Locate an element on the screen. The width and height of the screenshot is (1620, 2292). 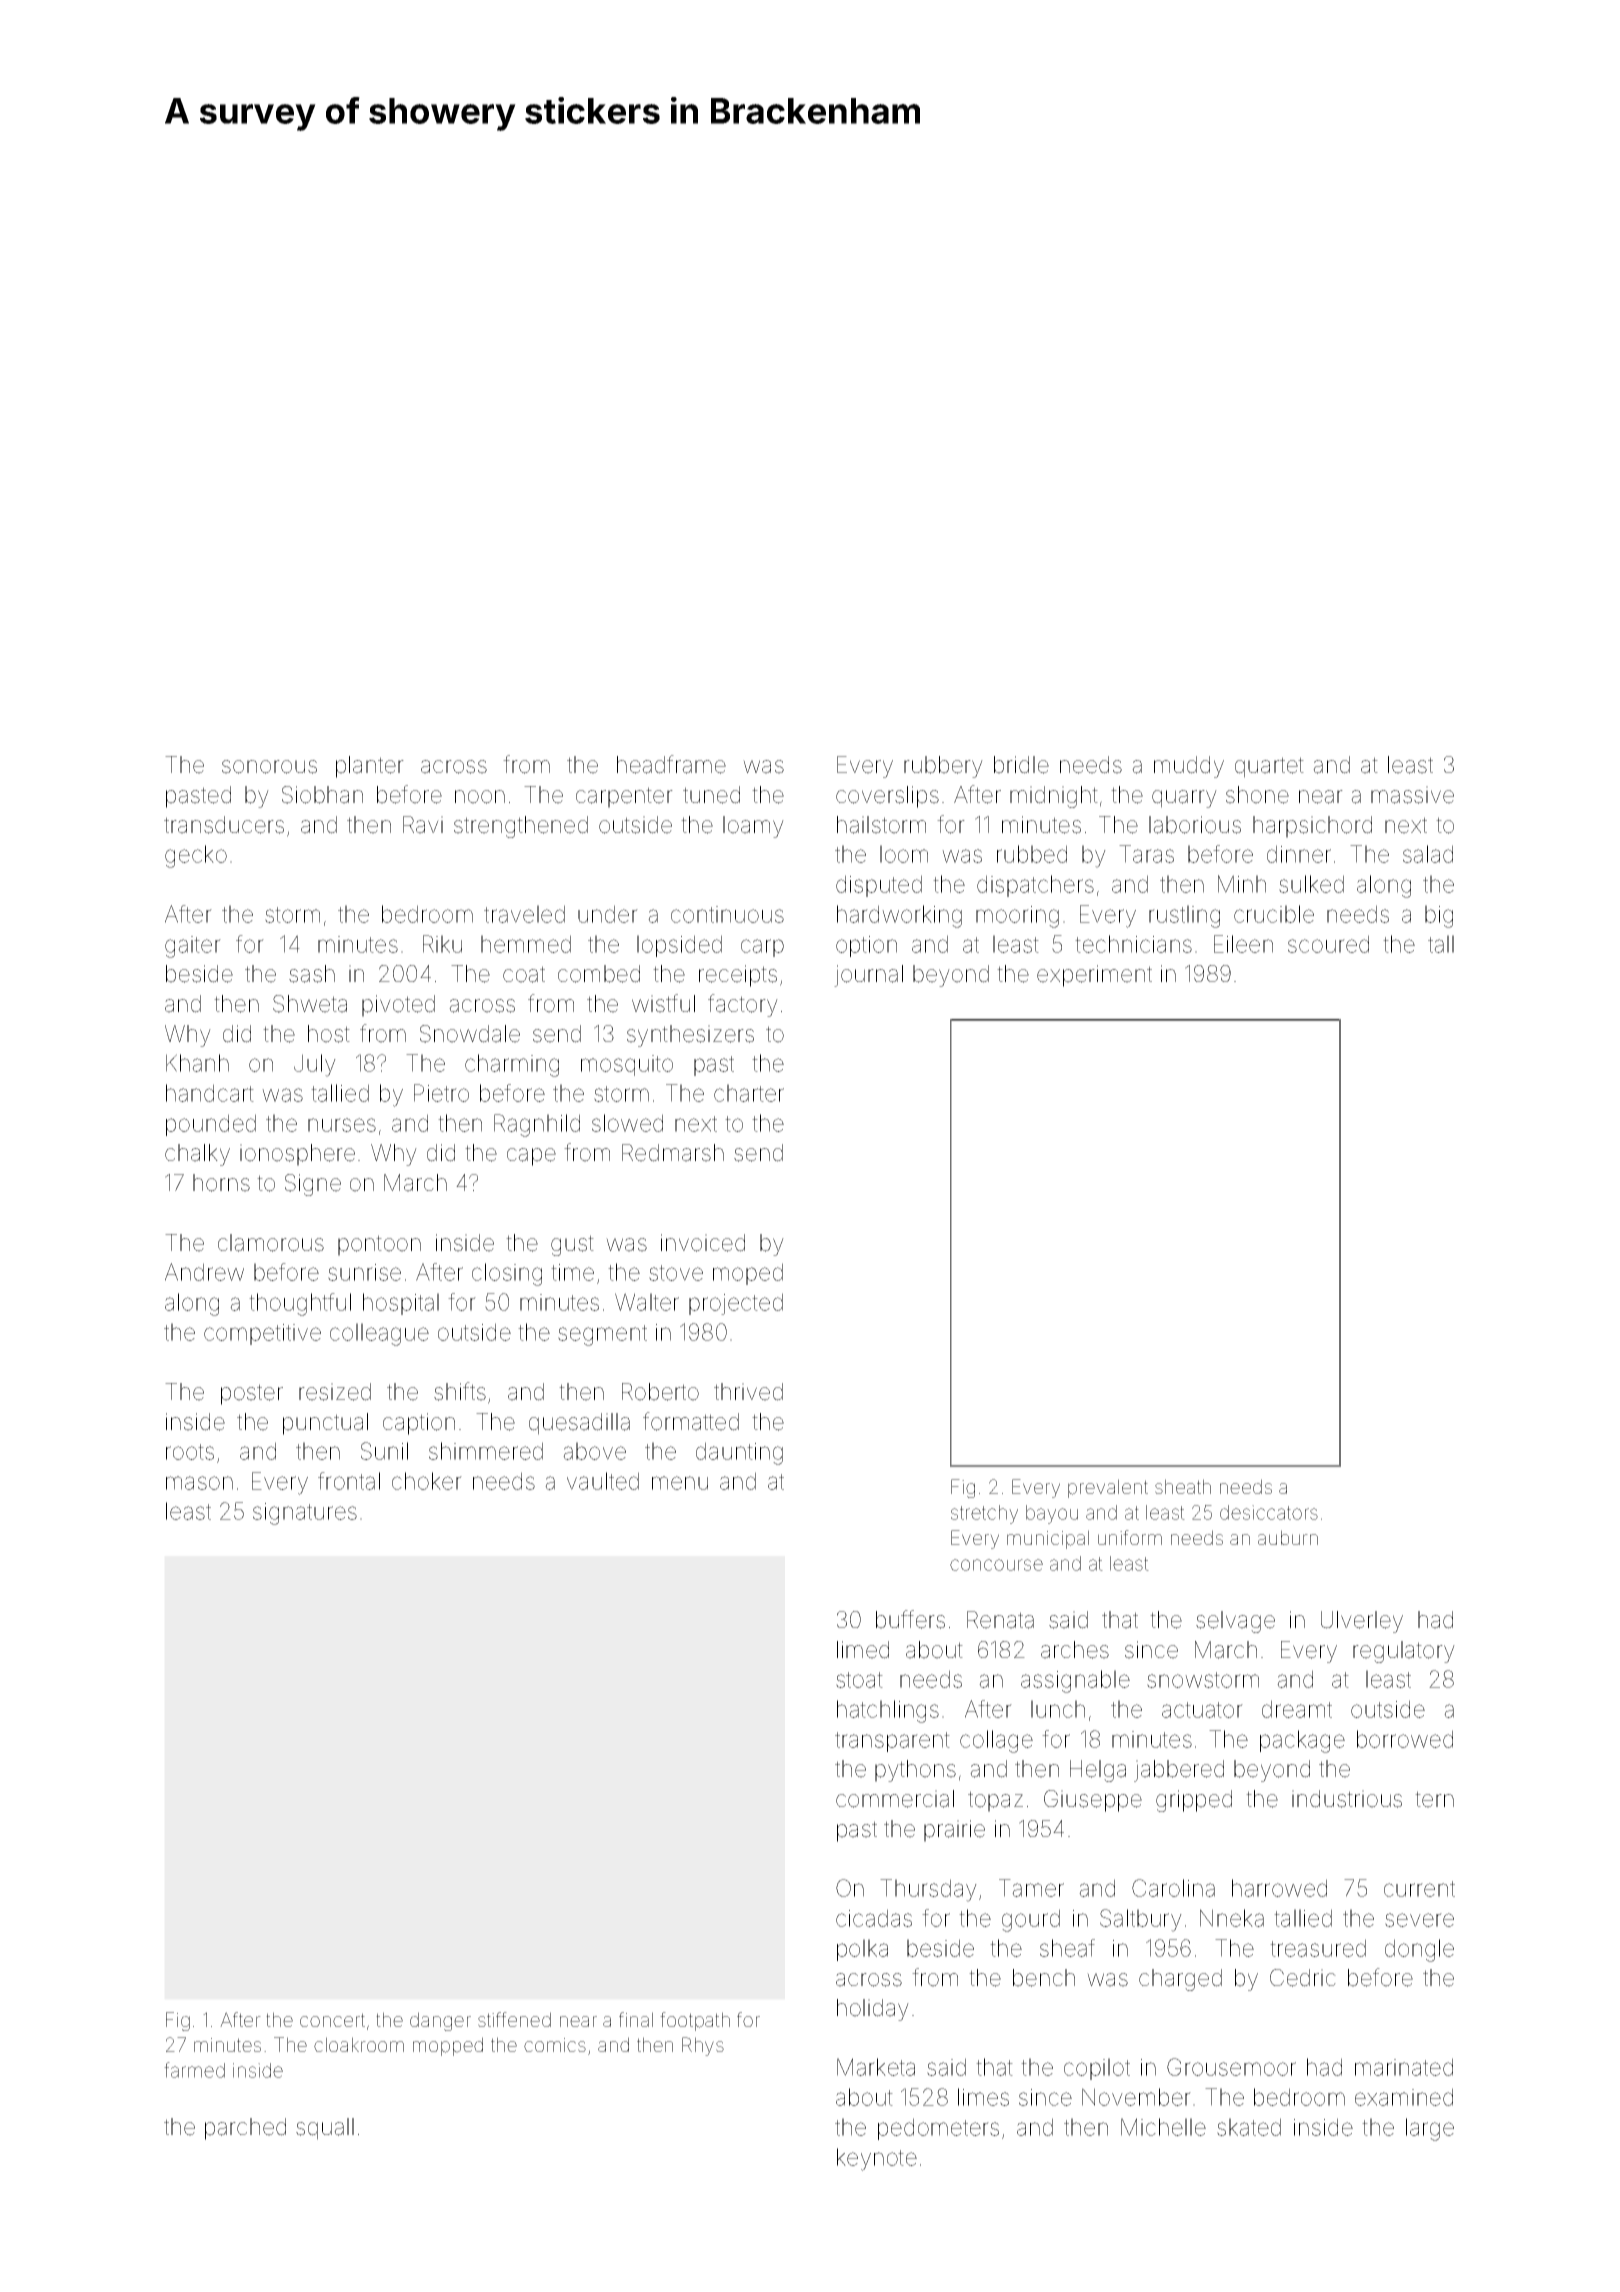
Snowdale is located at coordinates (470, 1034).
